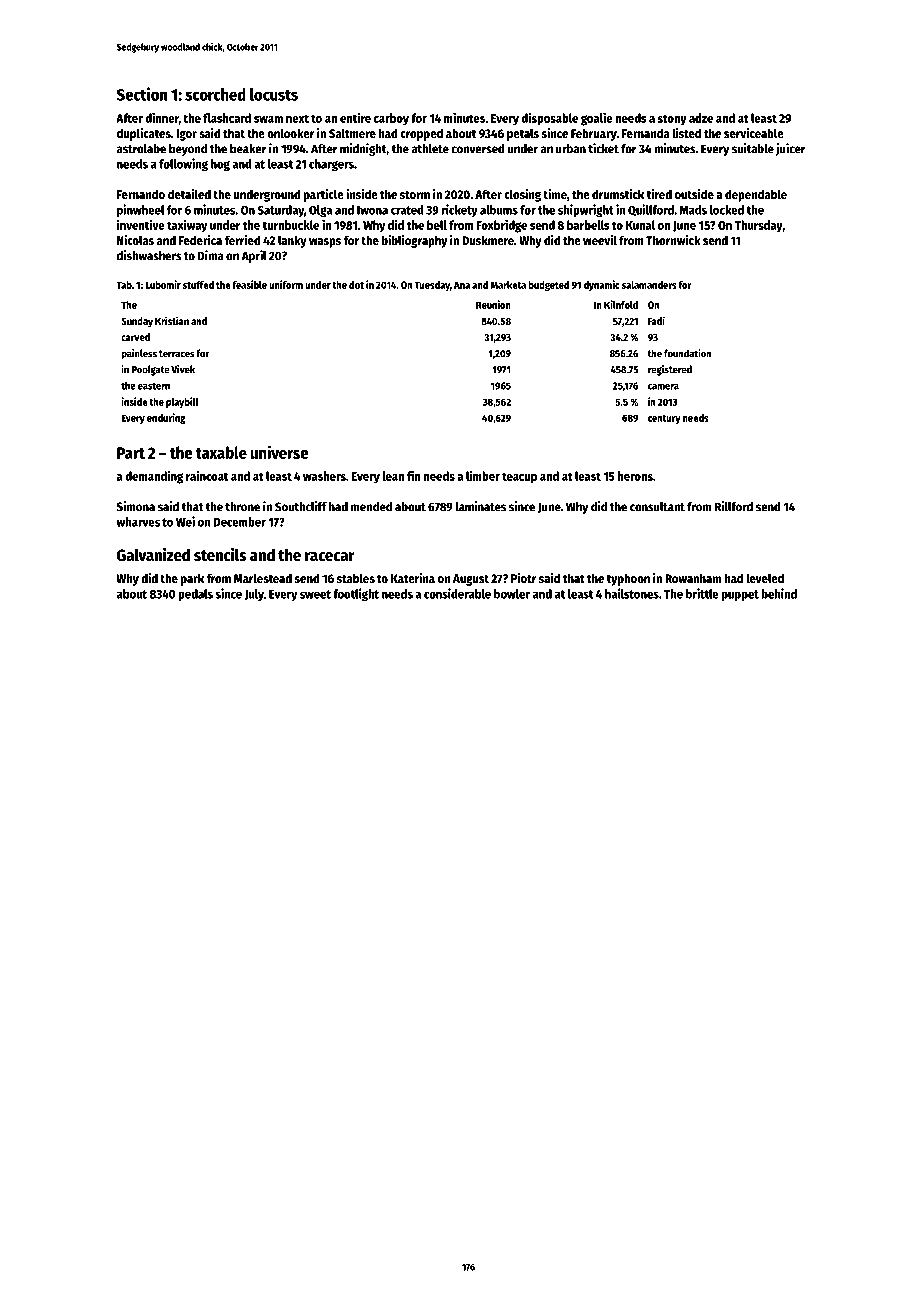  What do you see at coordinates (600, 240) in the page?
I see `weevil` at bounding box center [600, 240].
